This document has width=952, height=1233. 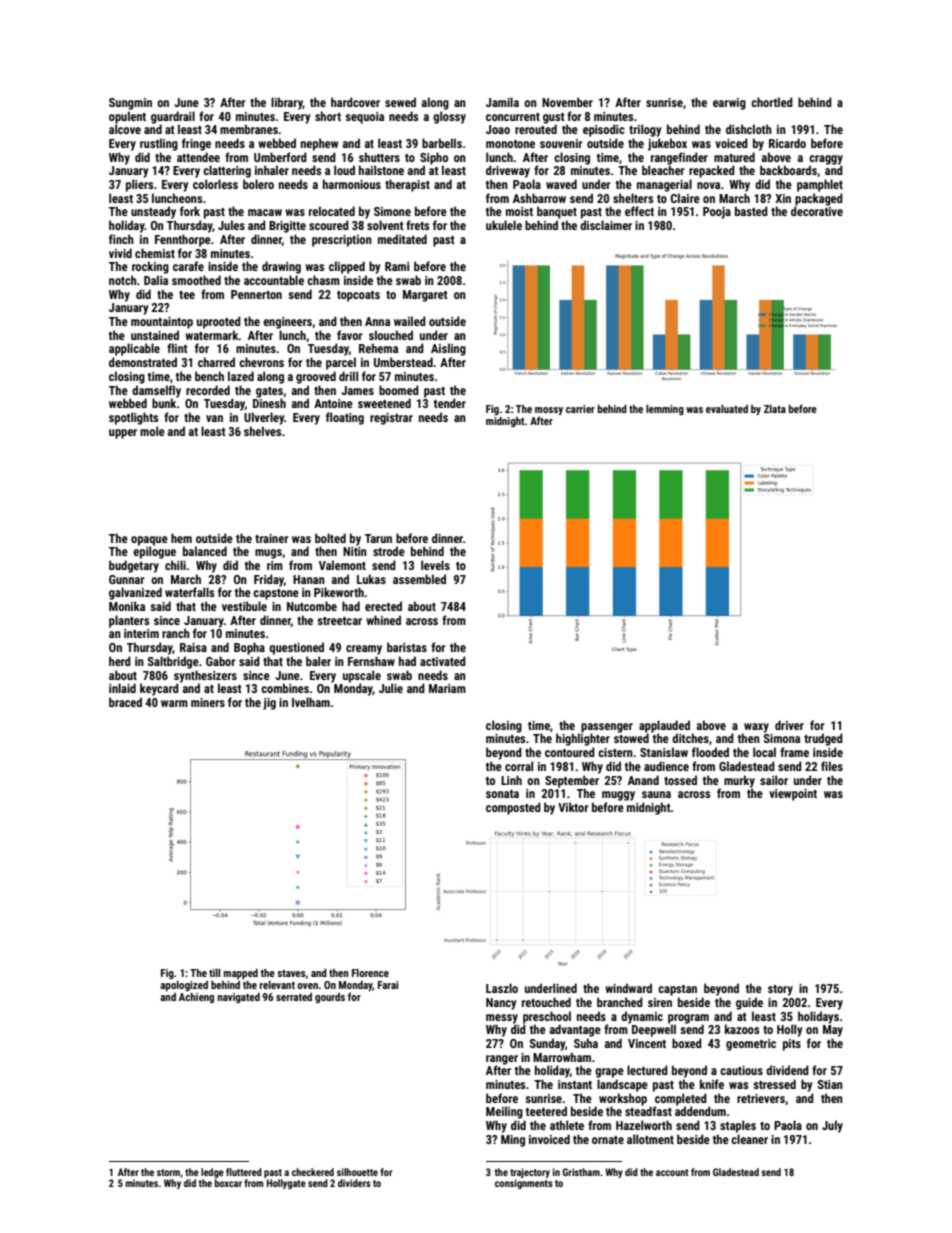 What do you see at coordinates (196, 280) in the document?
I see `smoothed` at bounding box center [196, 280].
